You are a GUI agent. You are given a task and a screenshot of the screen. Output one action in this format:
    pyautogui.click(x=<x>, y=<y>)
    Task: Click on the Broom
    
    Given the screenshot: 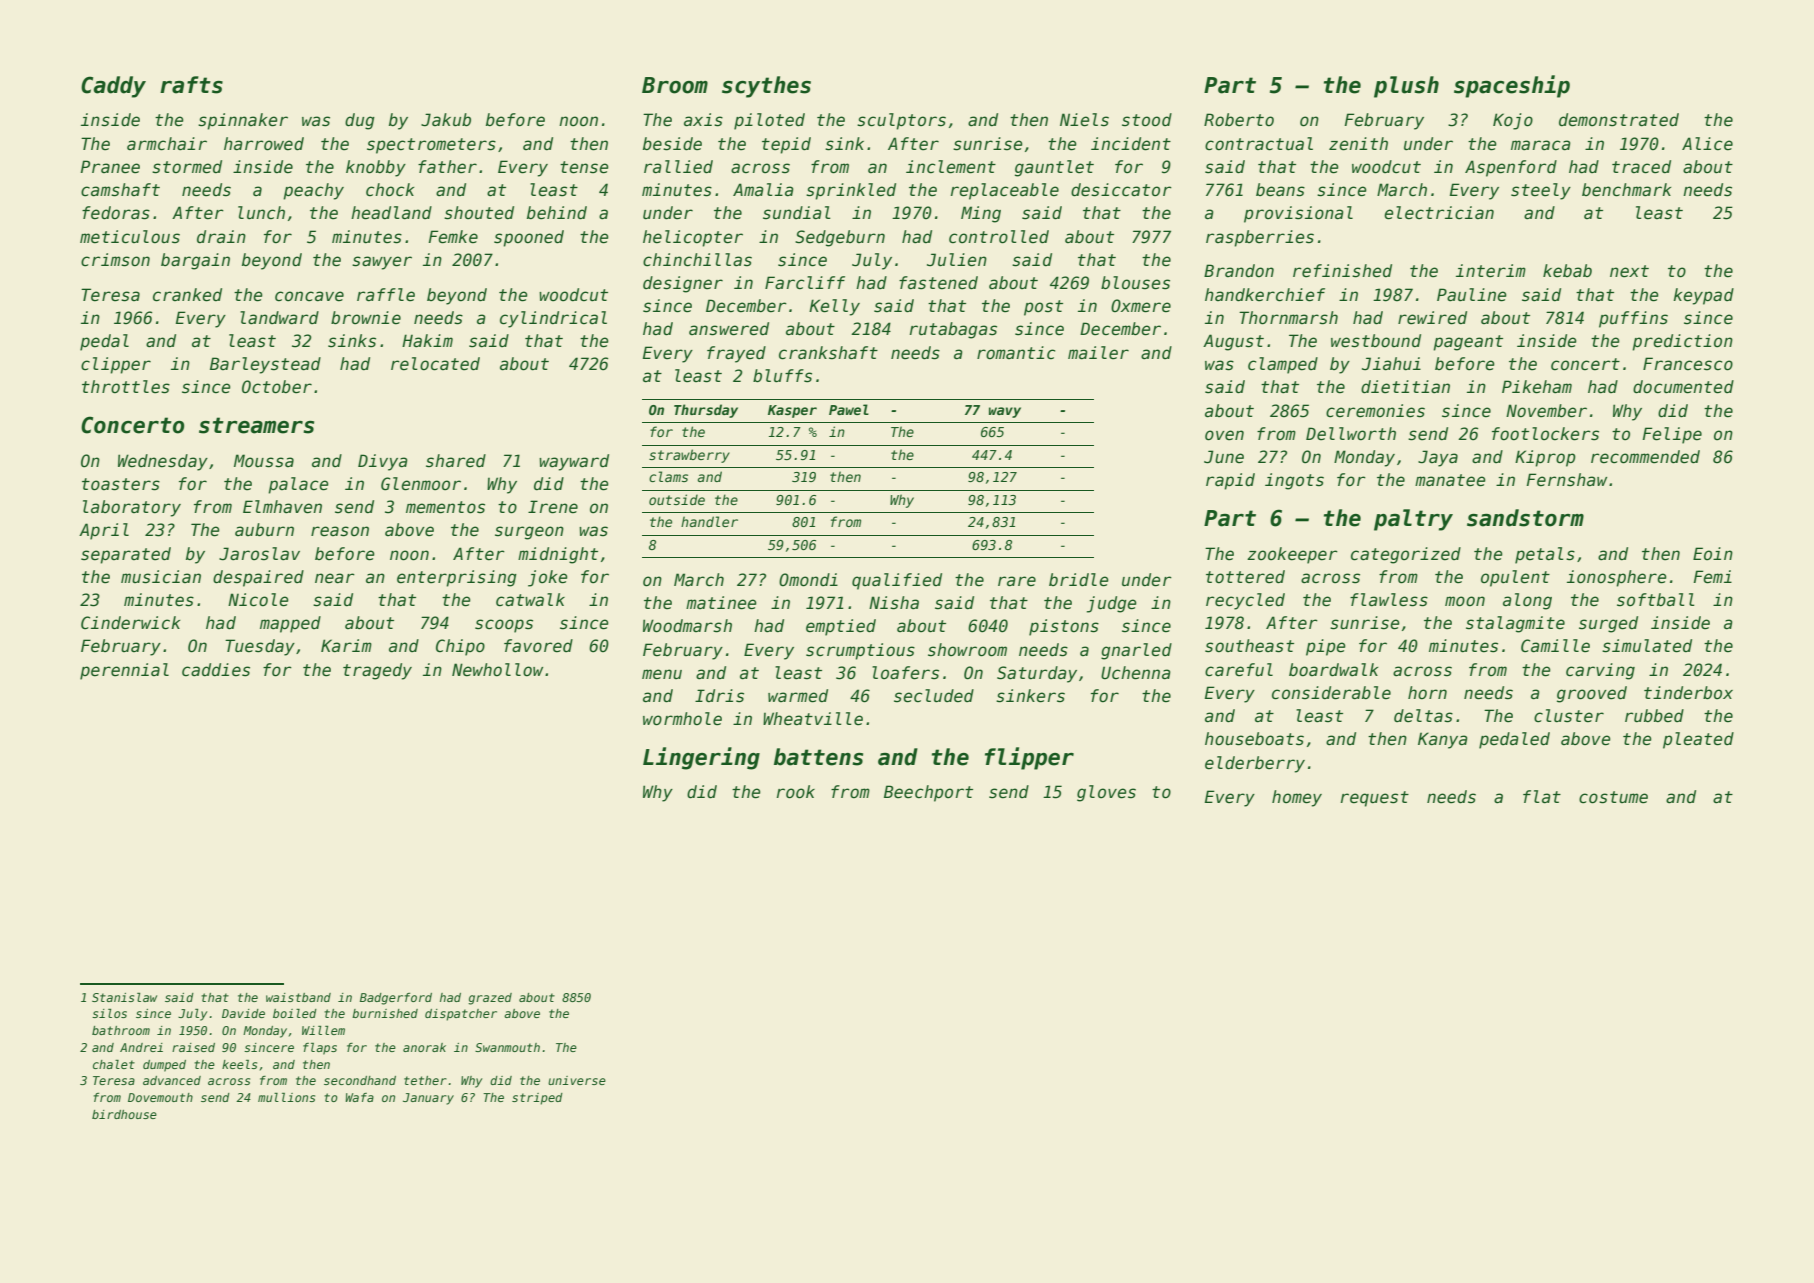 What is the action you would take?
    pyautogui.click(x=675, y=85)
